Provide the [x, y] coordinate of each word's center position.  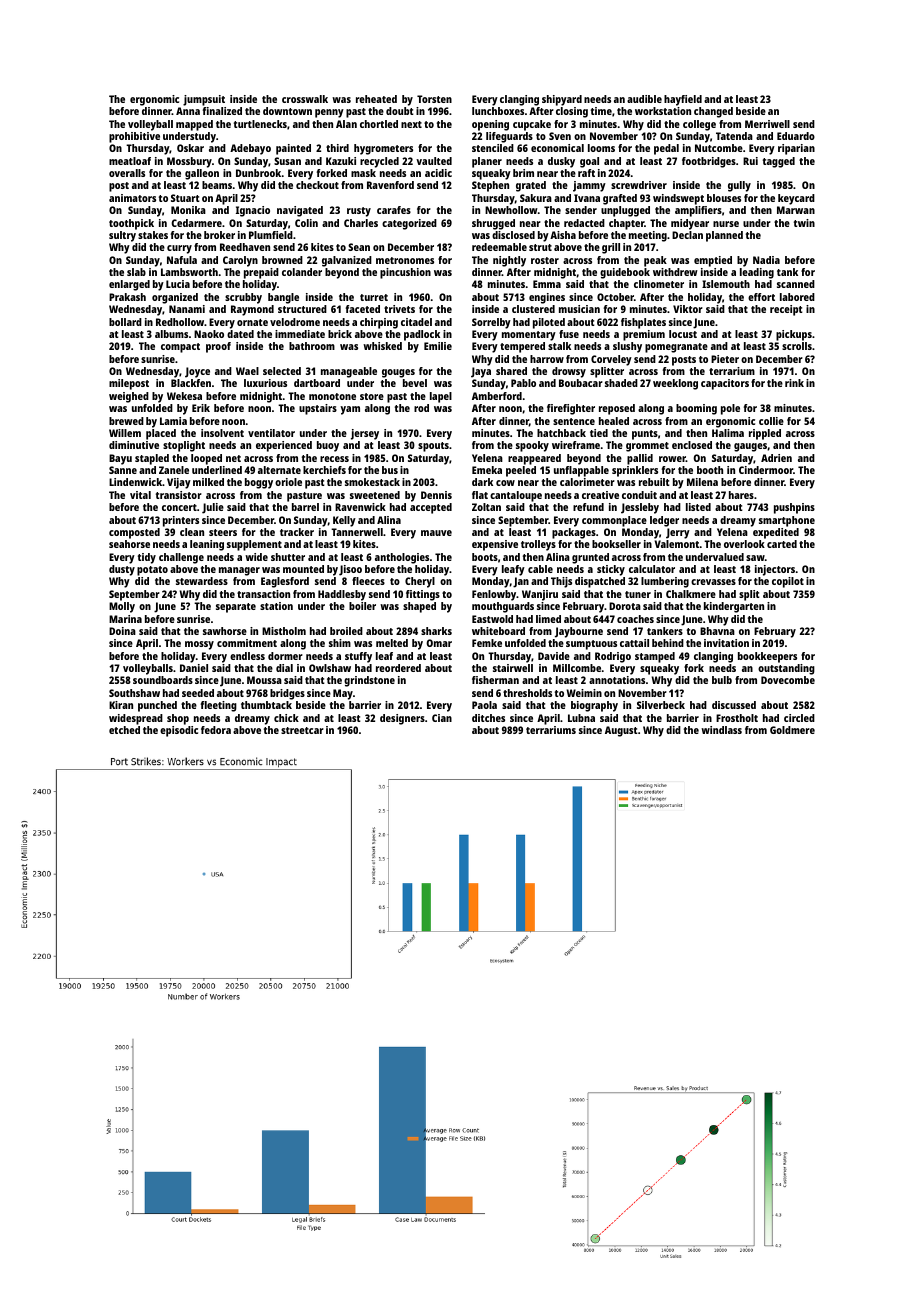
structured [302, 309]
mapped [194, 125]
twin [804, 223]
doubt [400, 111]
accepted [431, 508]
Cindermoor [766, 470]
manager [239, 571]
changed [713, 112]
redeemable [499, 247]
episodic [179, 731]
